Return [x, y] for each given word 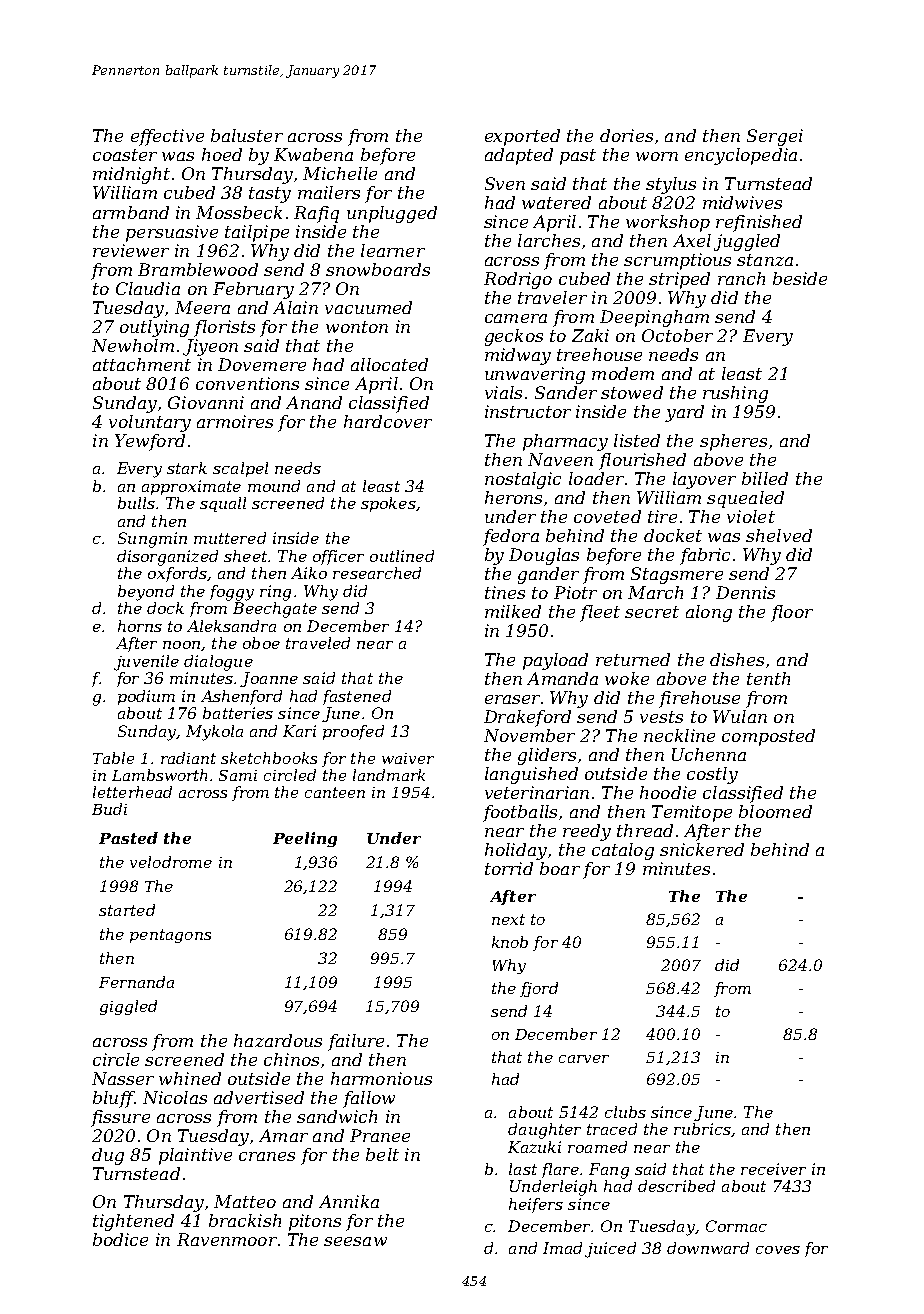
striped [679, 280]
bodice [120, 1239]
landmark [389, 775]
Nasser [123, 1078]
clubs [625, 1112]
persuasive [172, 233]
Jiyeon [210, 347]
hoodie [668, 792]
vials [503, 392]
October [677, 335]
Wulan [740, 716]
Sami [238, 775]
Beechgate [275, 610]
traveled [318, 643]
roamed [597, 1147]
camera [516, 318]
